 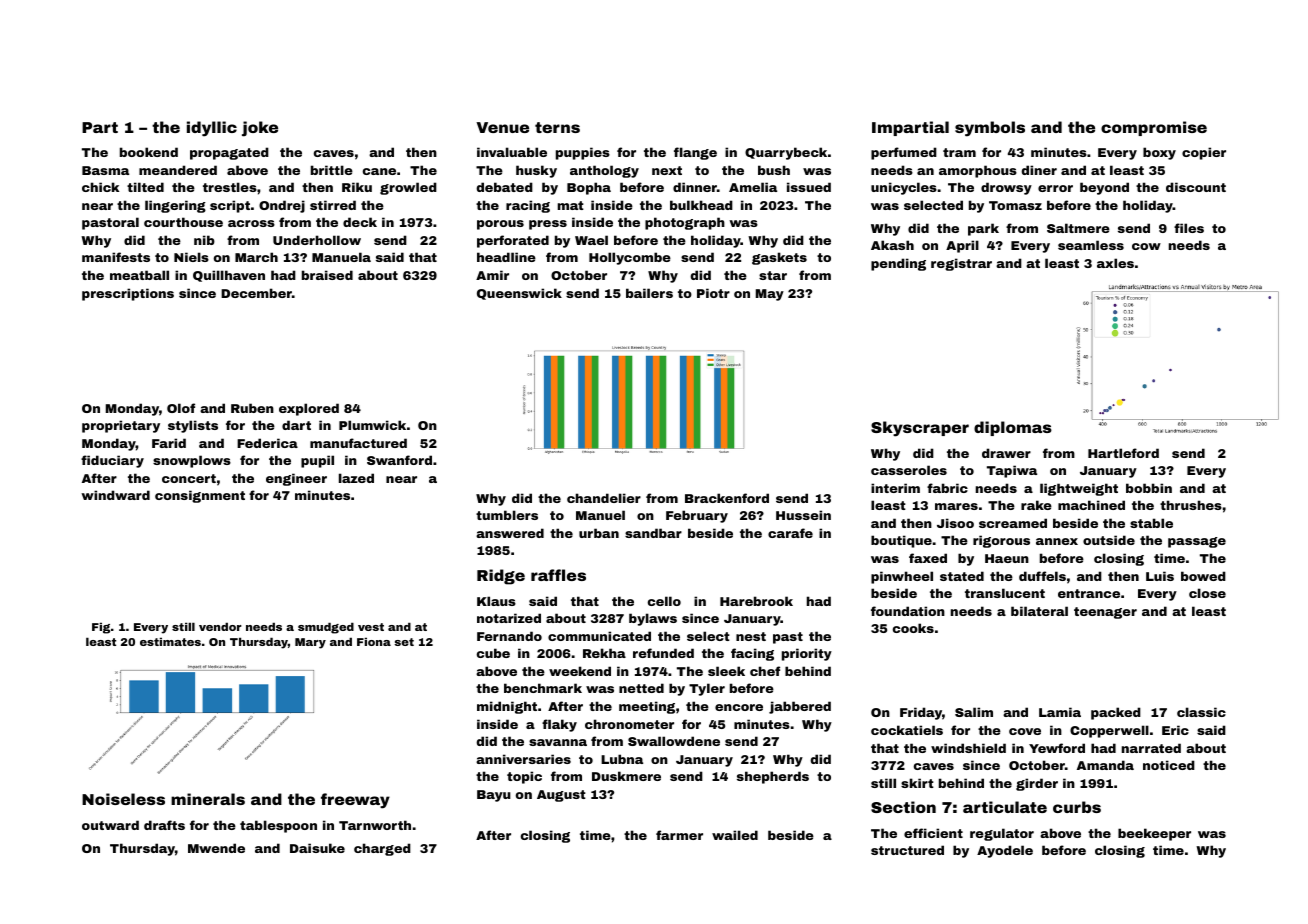 What do you see at coordinates (1196, 187) in the document?
I see `discount` at bounding box center [1196, 187].
